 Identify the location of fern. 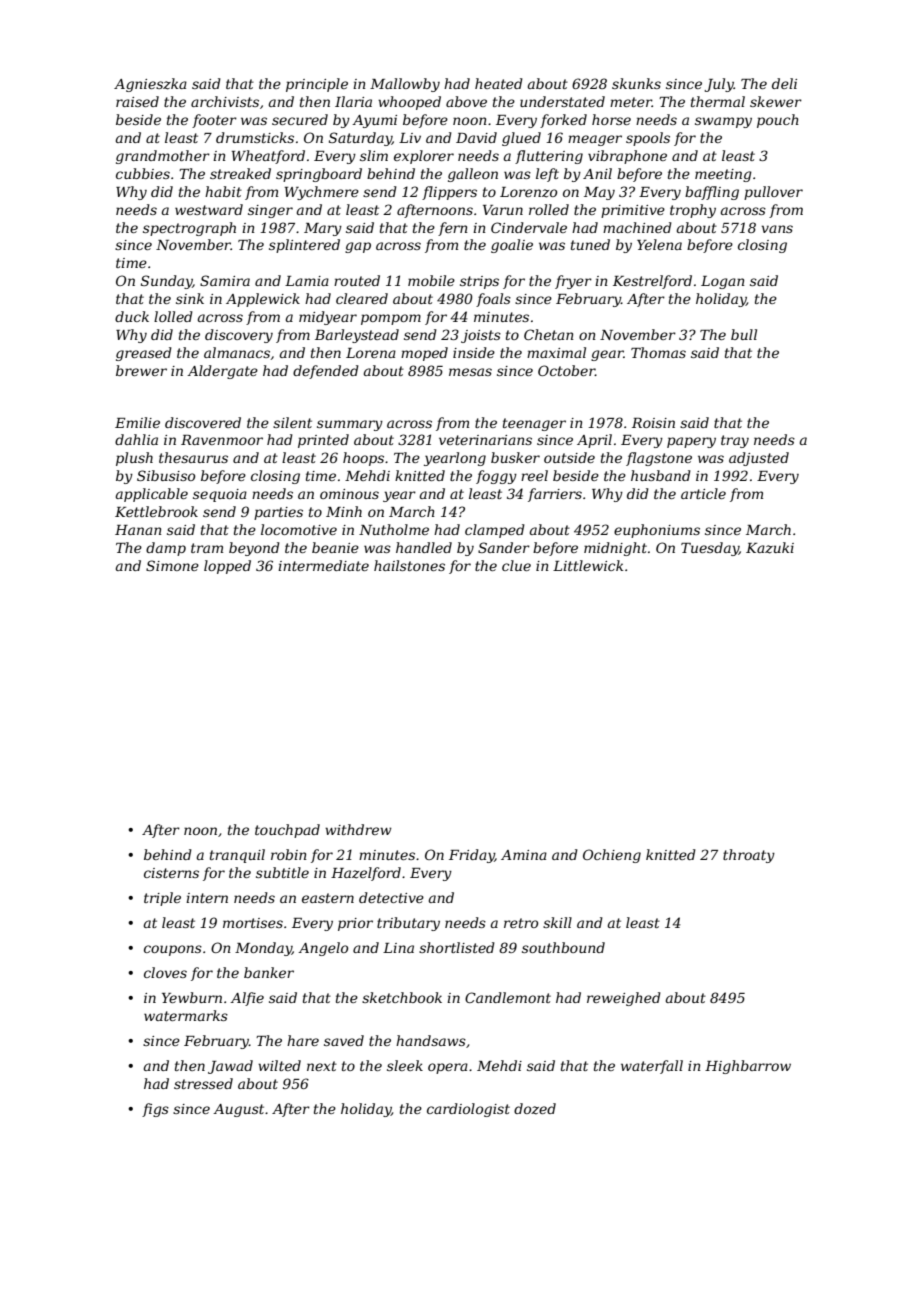
(453, 229).
